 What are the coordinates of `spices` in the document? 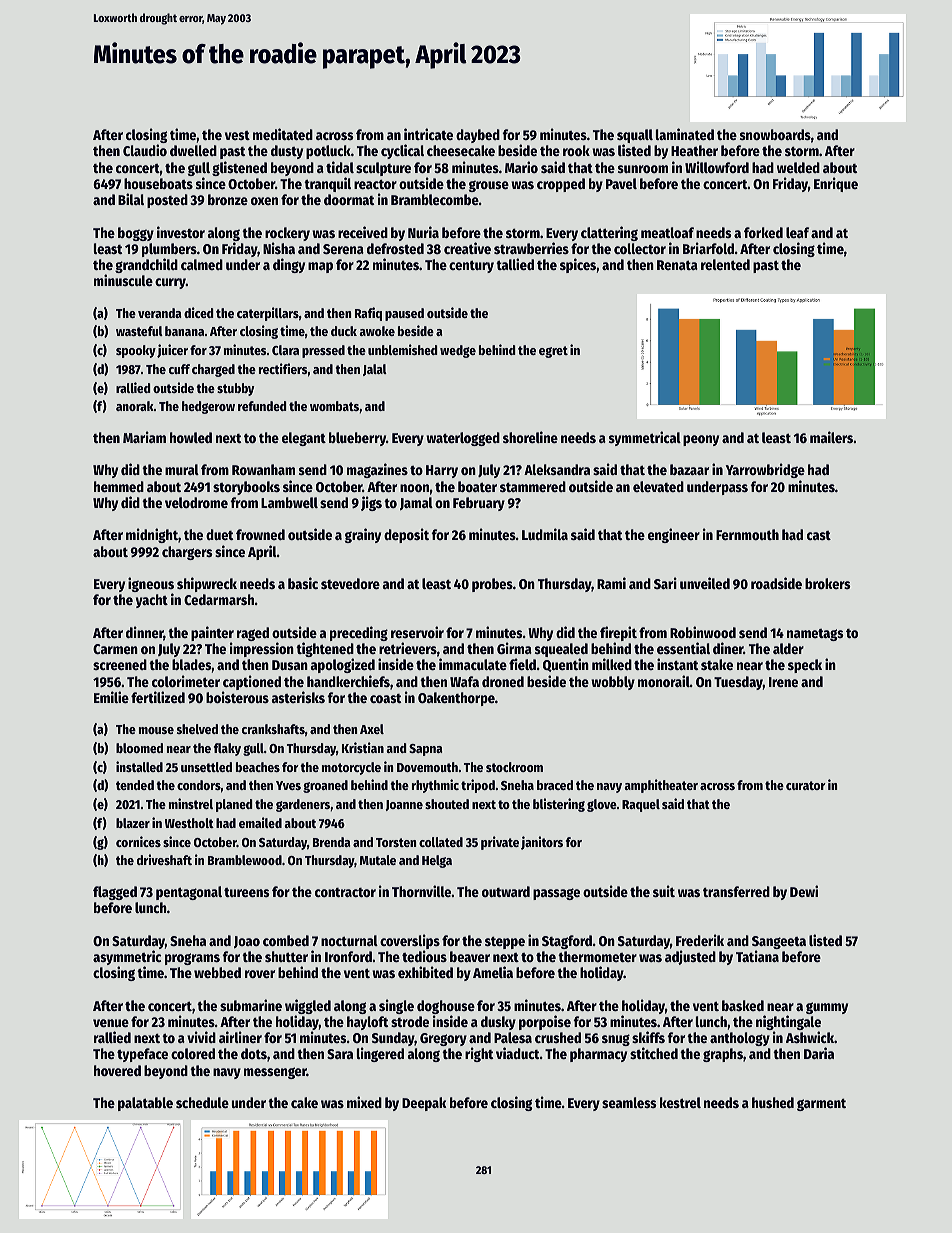 It's located at (578, 265).
